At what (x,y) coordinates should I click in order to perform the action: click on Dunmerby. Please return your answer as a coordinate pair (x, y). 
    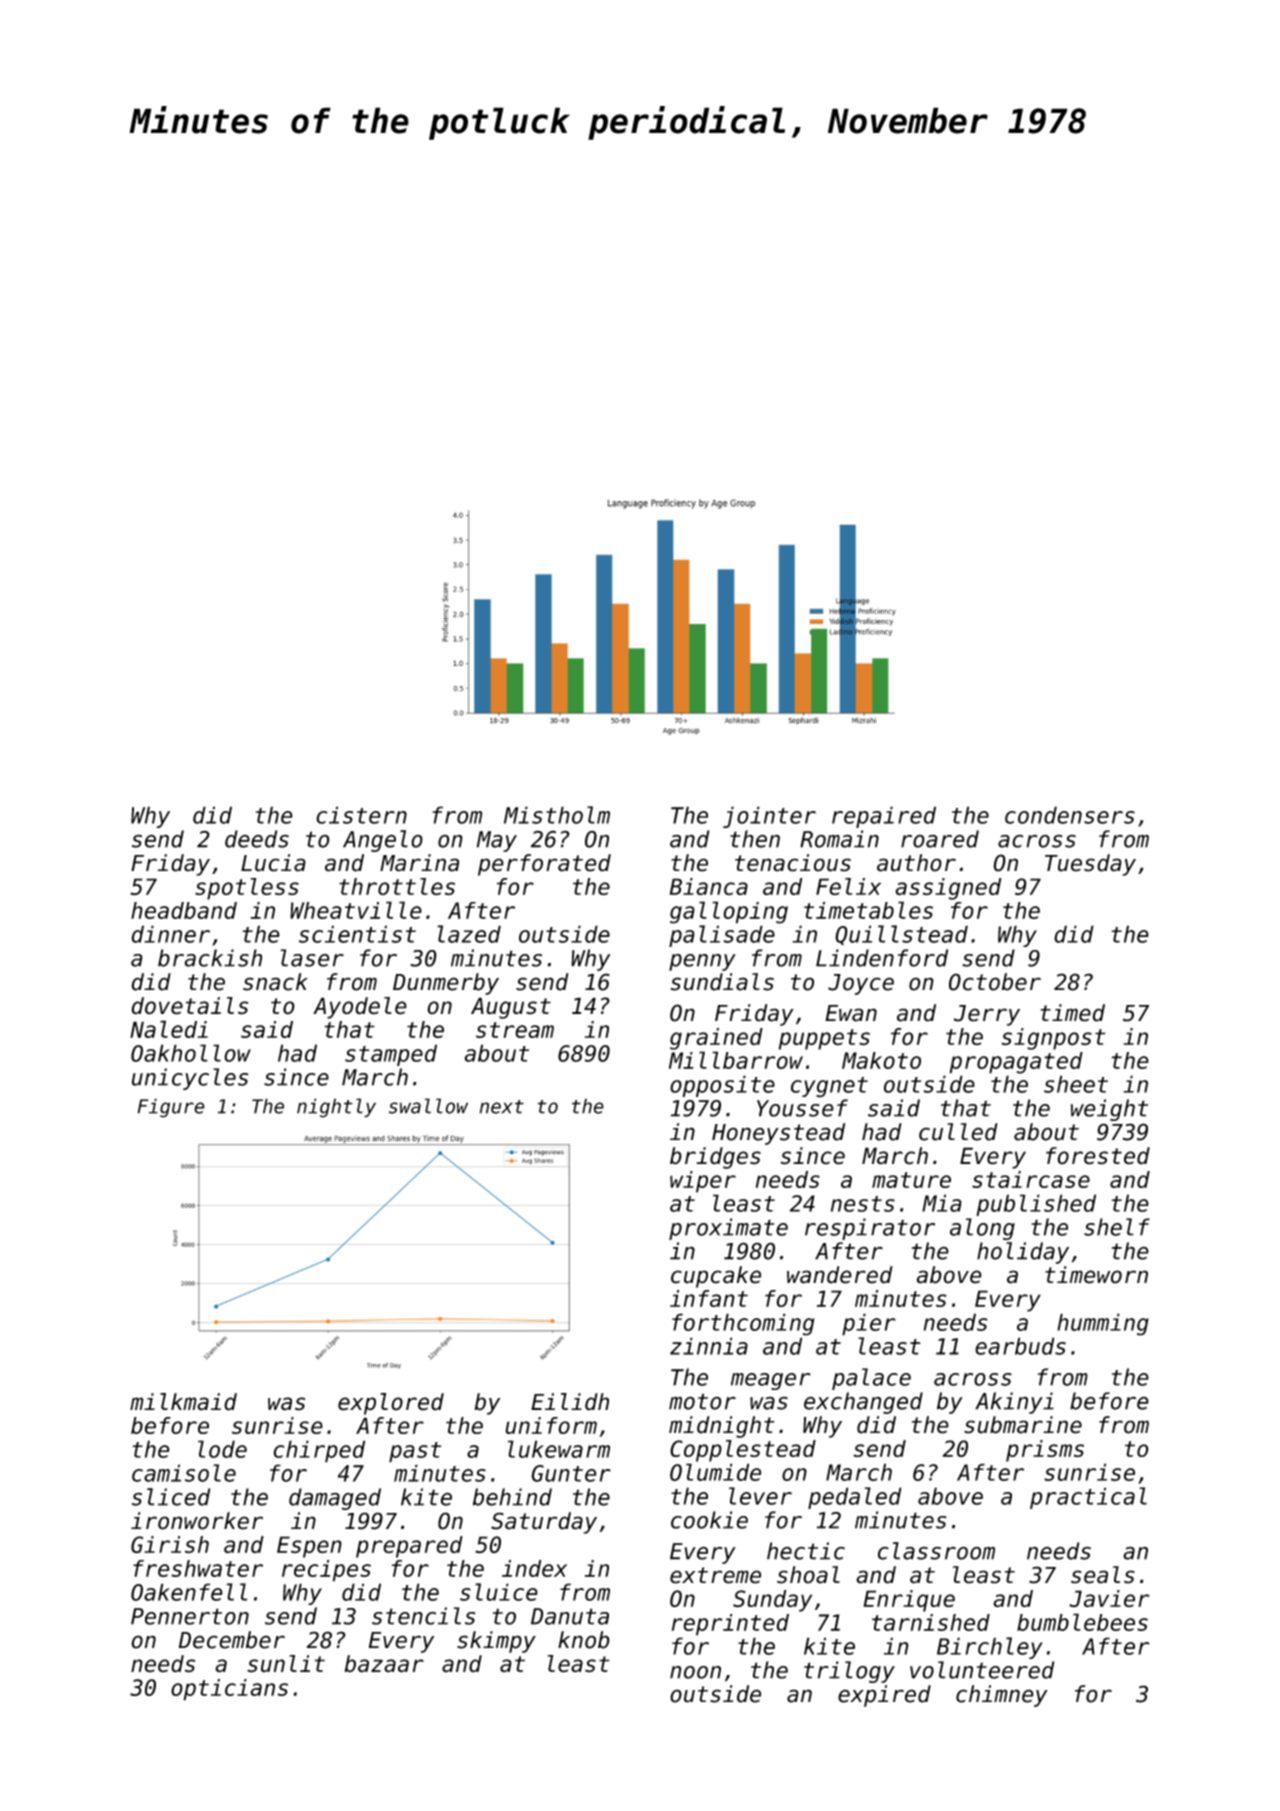
    Looking at the image, I should click on (446, 984).
